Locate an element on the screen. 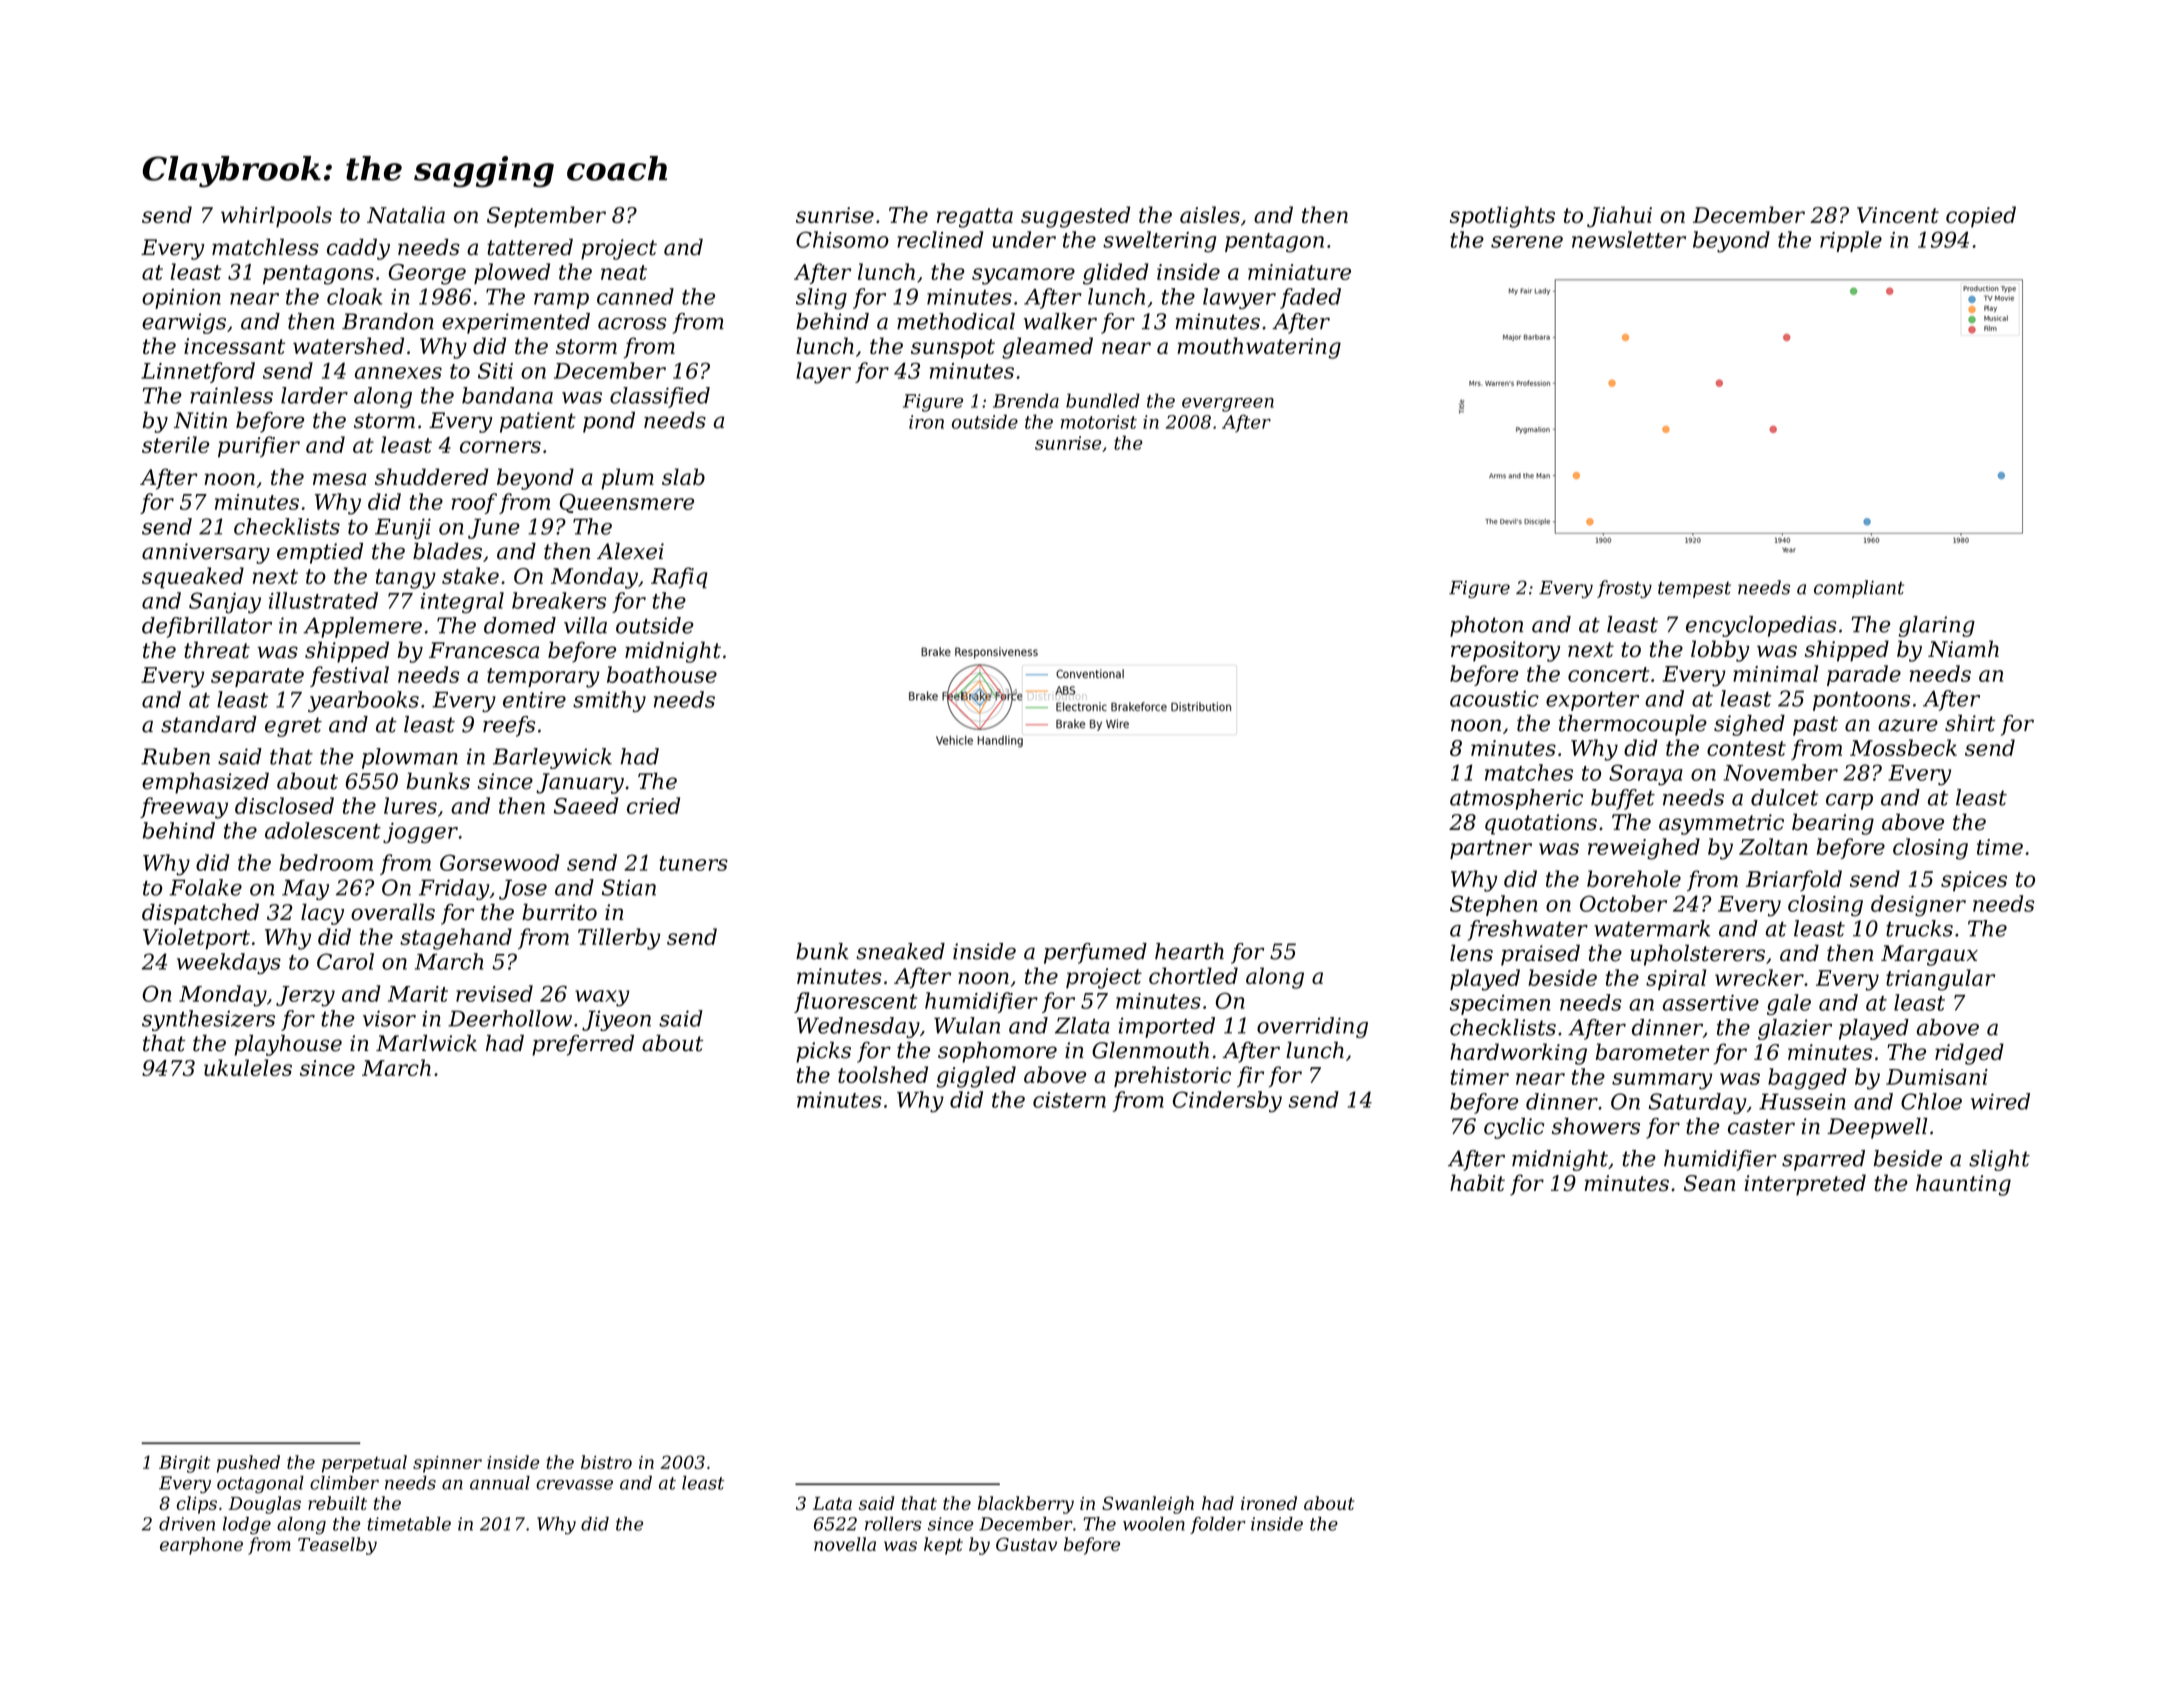  Francesca is located at coordinates (484, 650).
